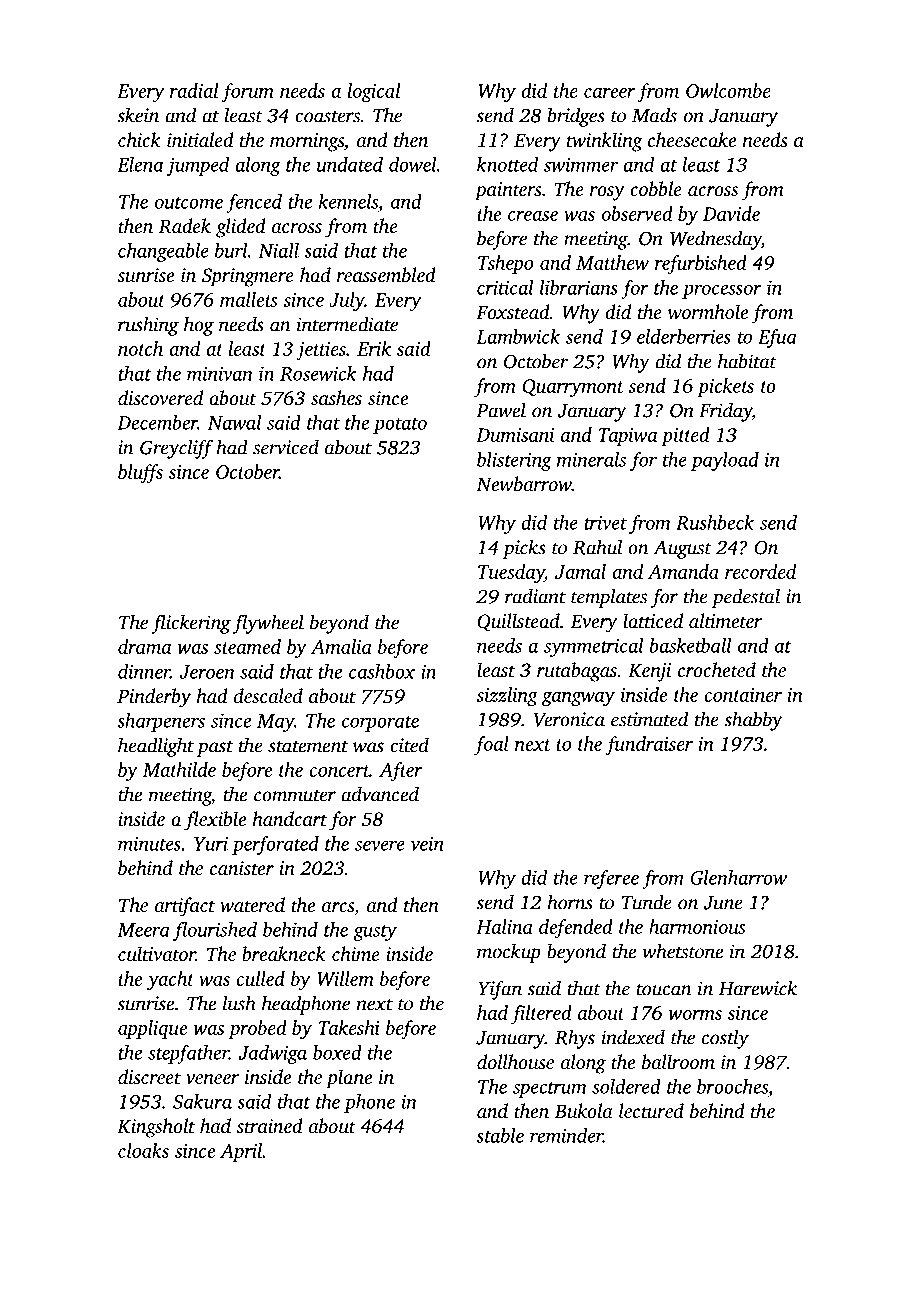  What do you see at coordinates (725, 620) in the page?
I see `altimeter` at bounding box center [725, 620].
